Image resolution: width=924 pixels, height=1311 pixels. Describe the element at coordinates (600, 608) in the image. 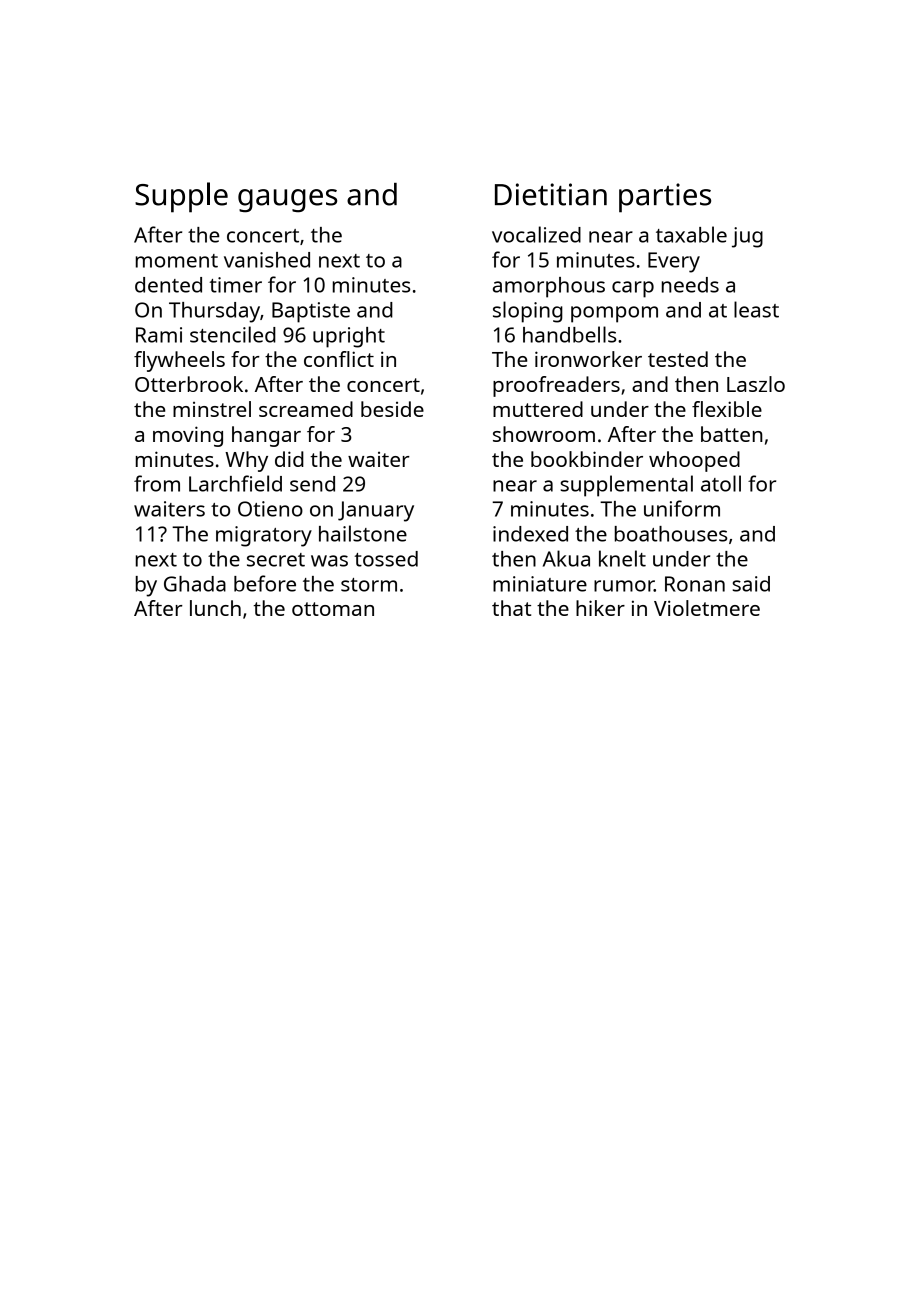

I see `hiker` at that location.
